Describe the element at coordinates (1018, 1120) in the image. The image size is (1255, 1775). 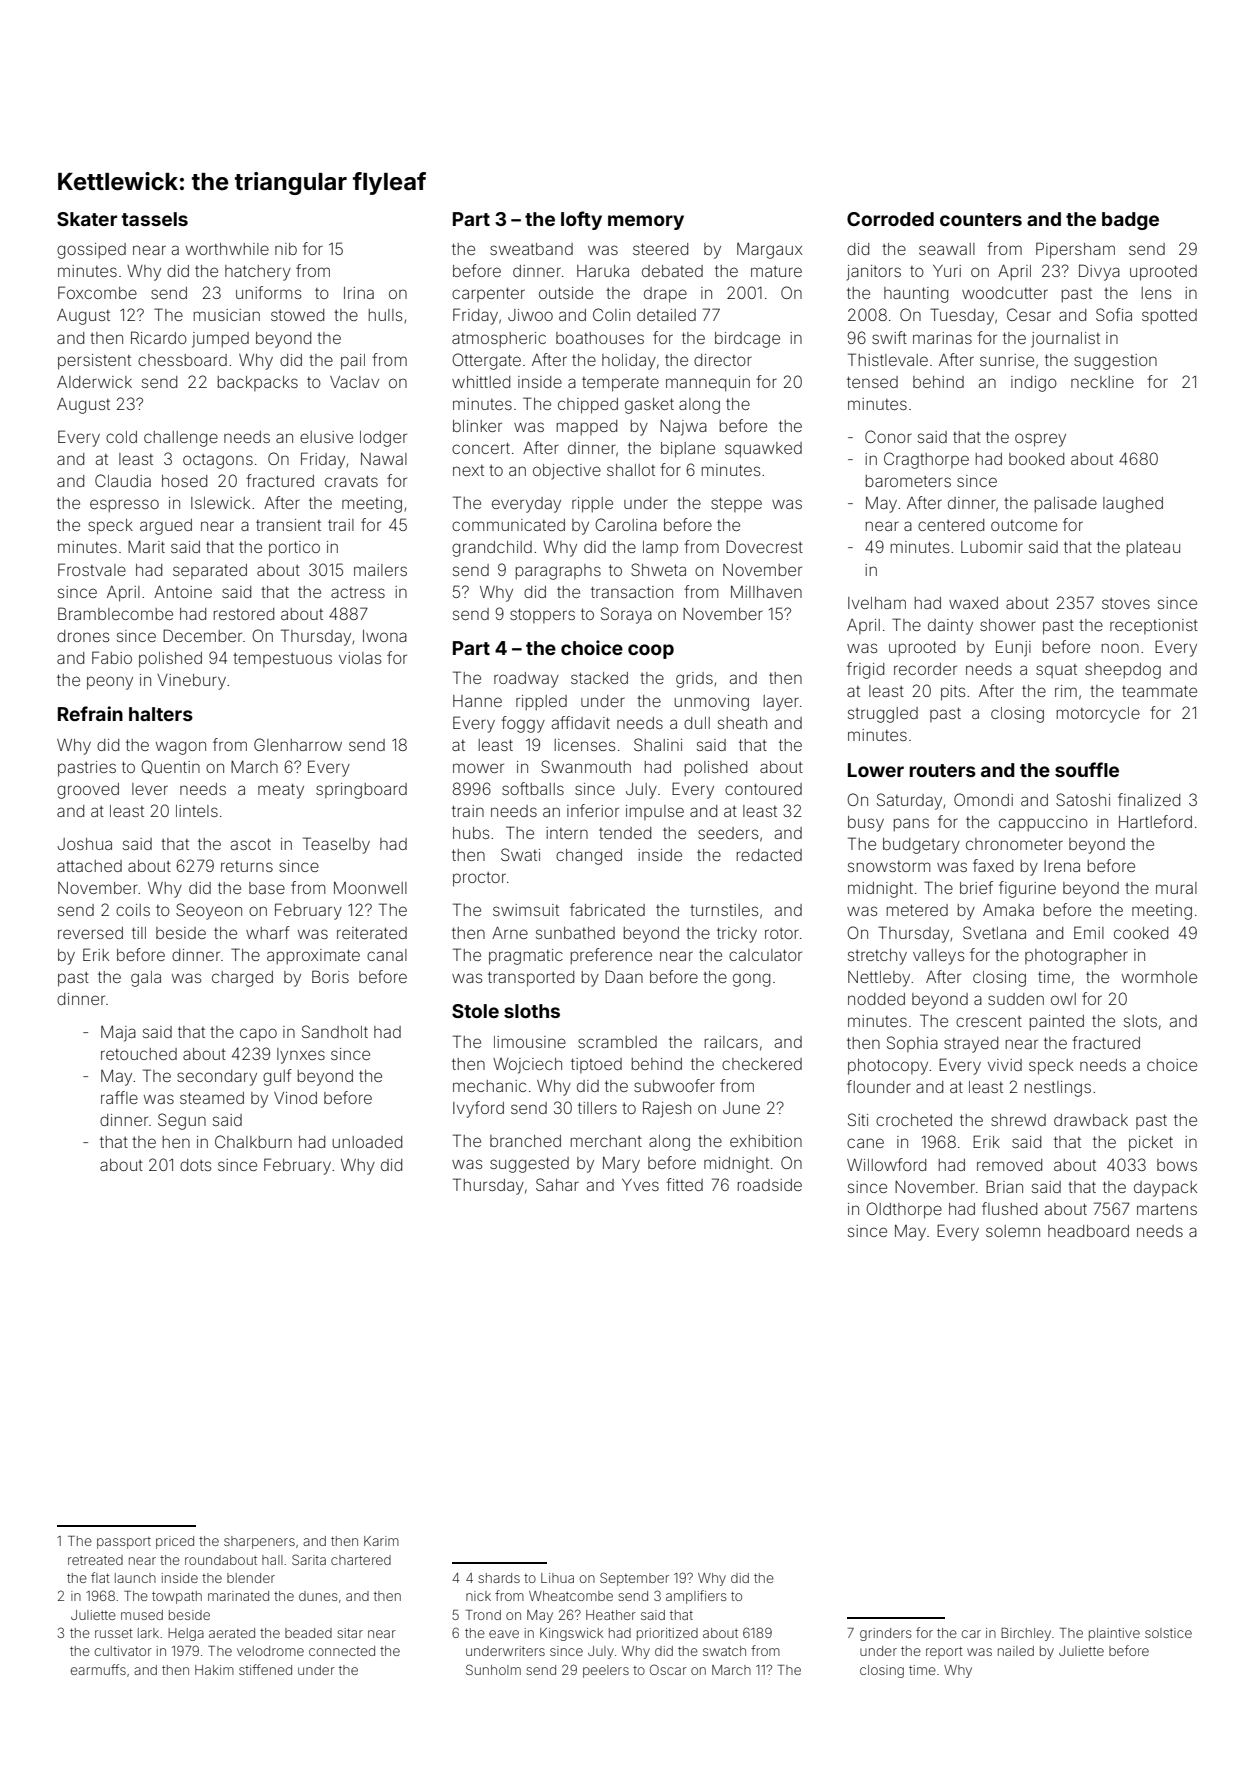
I see `shrewd` at that location.
